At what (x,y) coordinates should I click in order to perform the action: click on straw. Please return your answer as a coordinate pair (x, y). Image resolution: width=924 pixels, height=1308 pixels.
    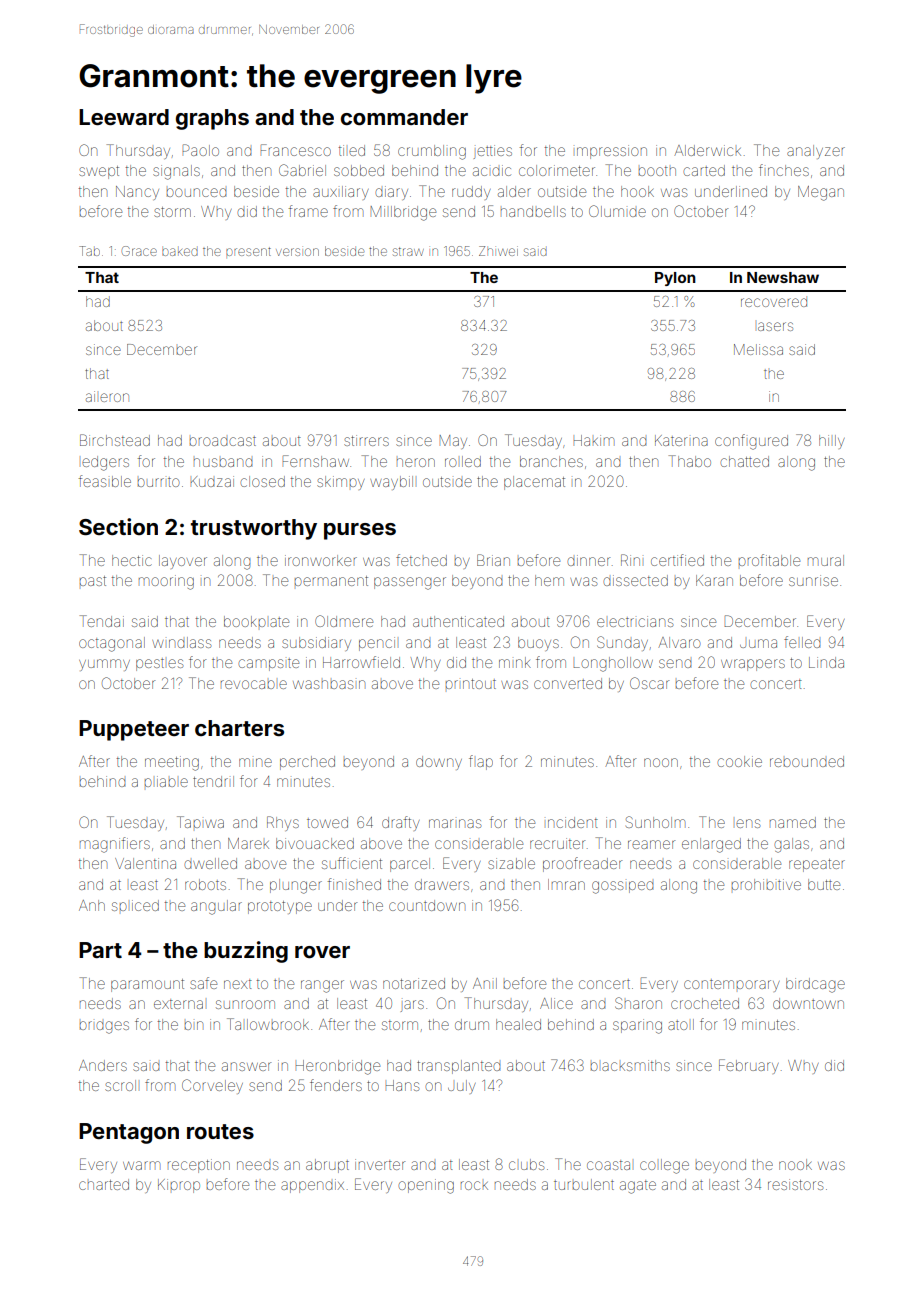
    Looking at the image, I should click on (408, 251).
